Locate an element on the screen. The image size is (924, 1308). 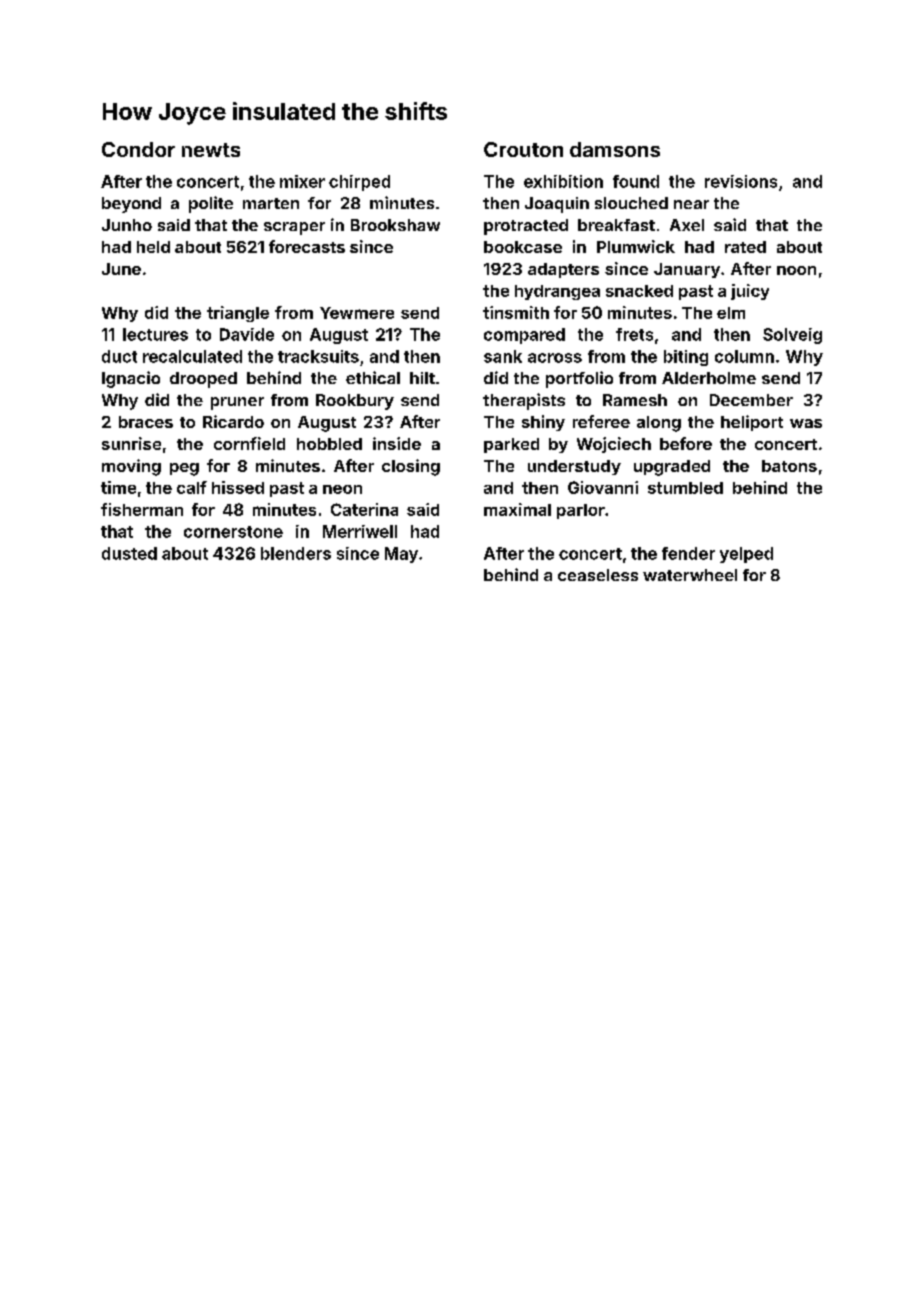
waterwheel is located at coordinates (690, 575).
